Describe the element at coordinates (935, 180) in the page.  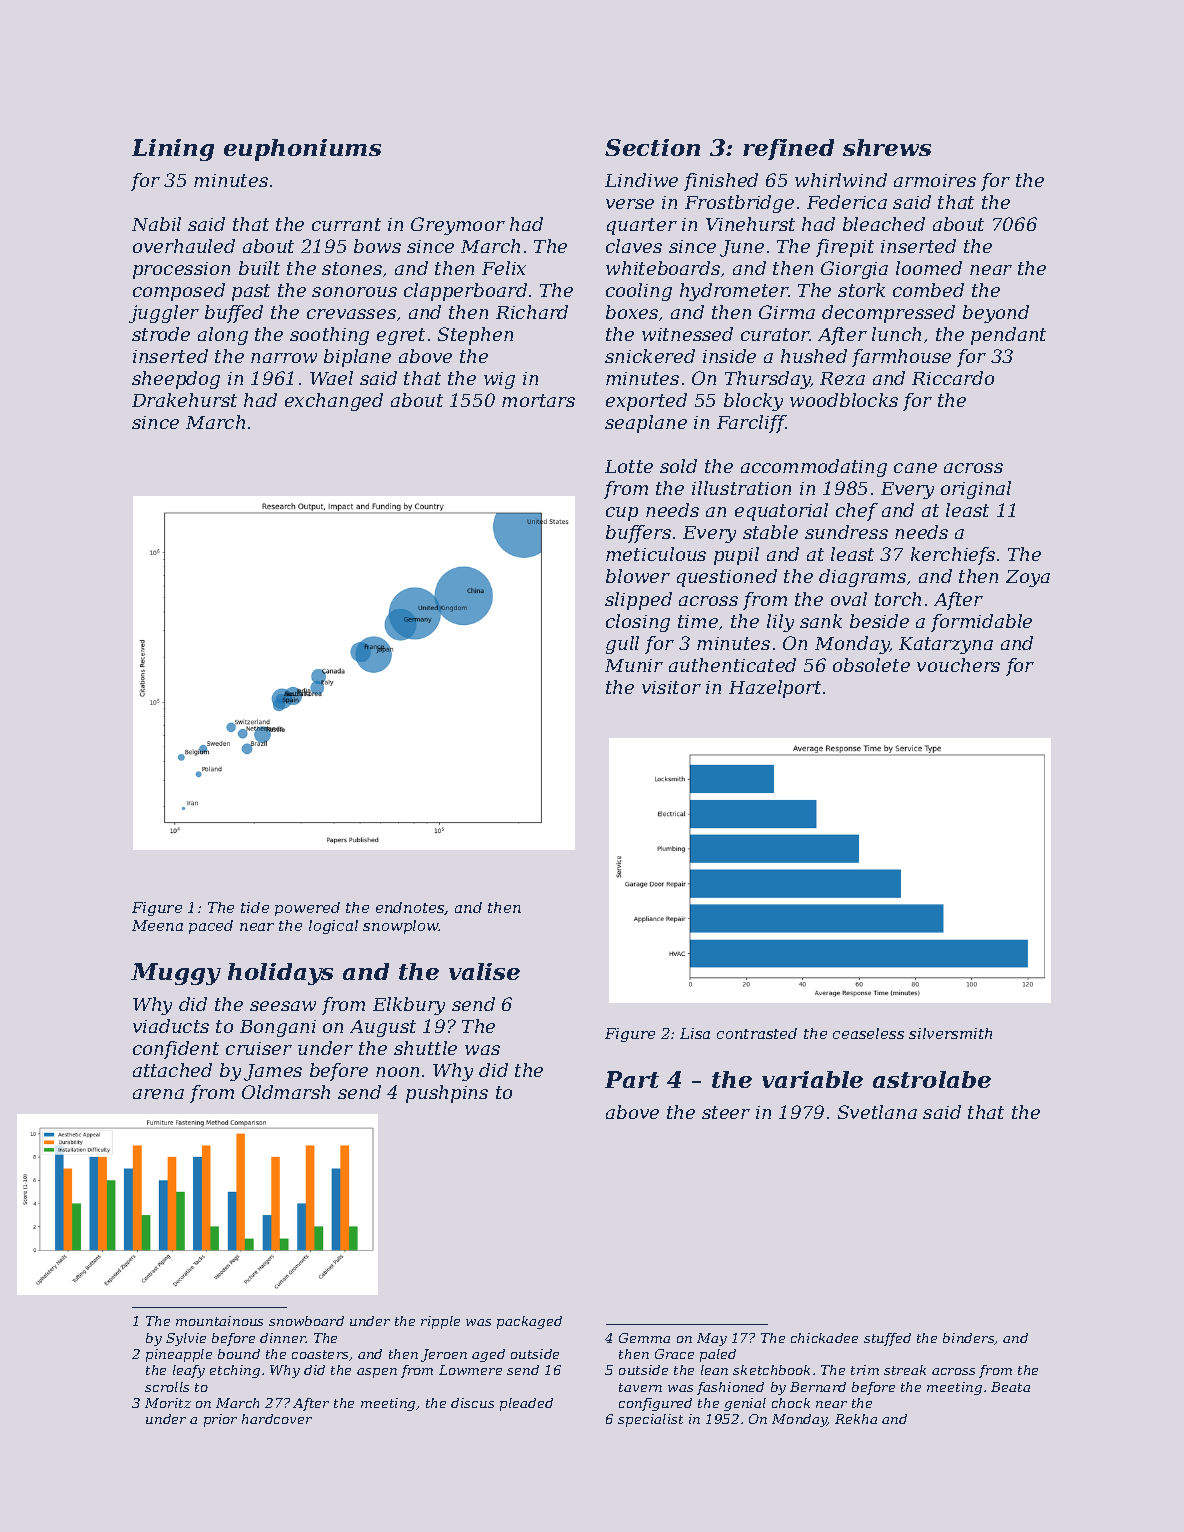
I see `armoires` at that location.
